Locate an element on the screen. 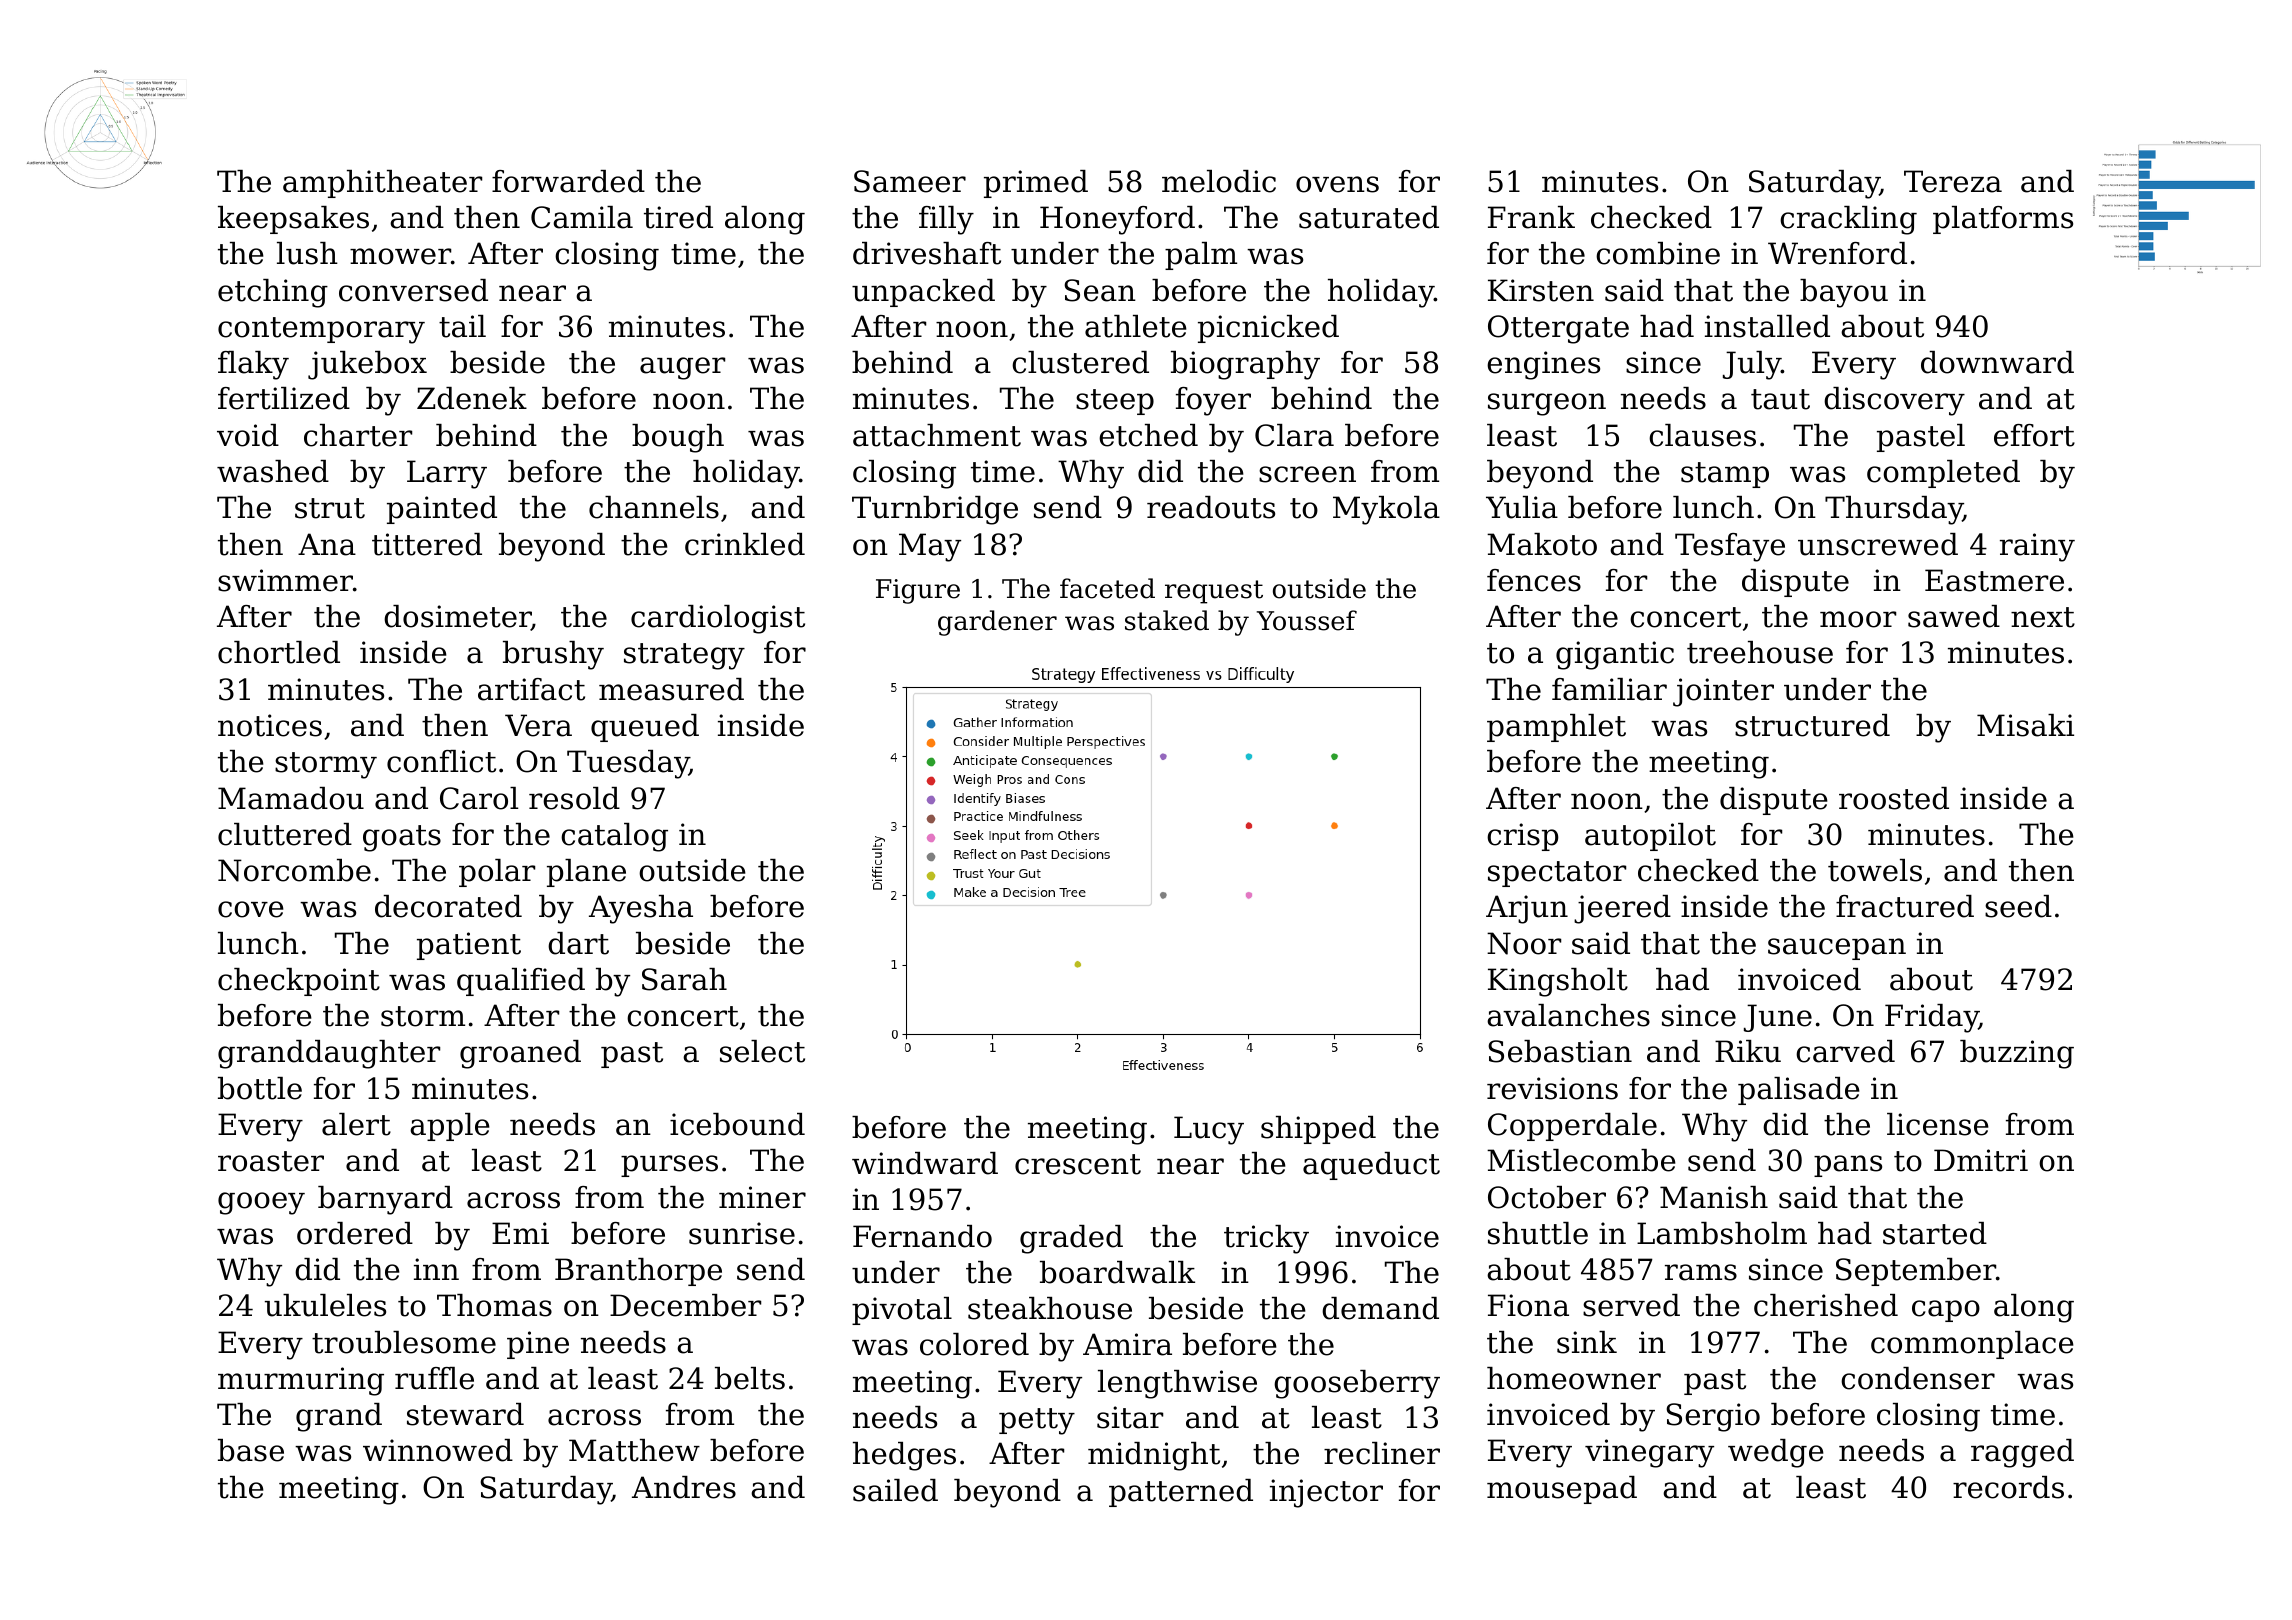  ruffle is located at coordinates (434, 1378).
